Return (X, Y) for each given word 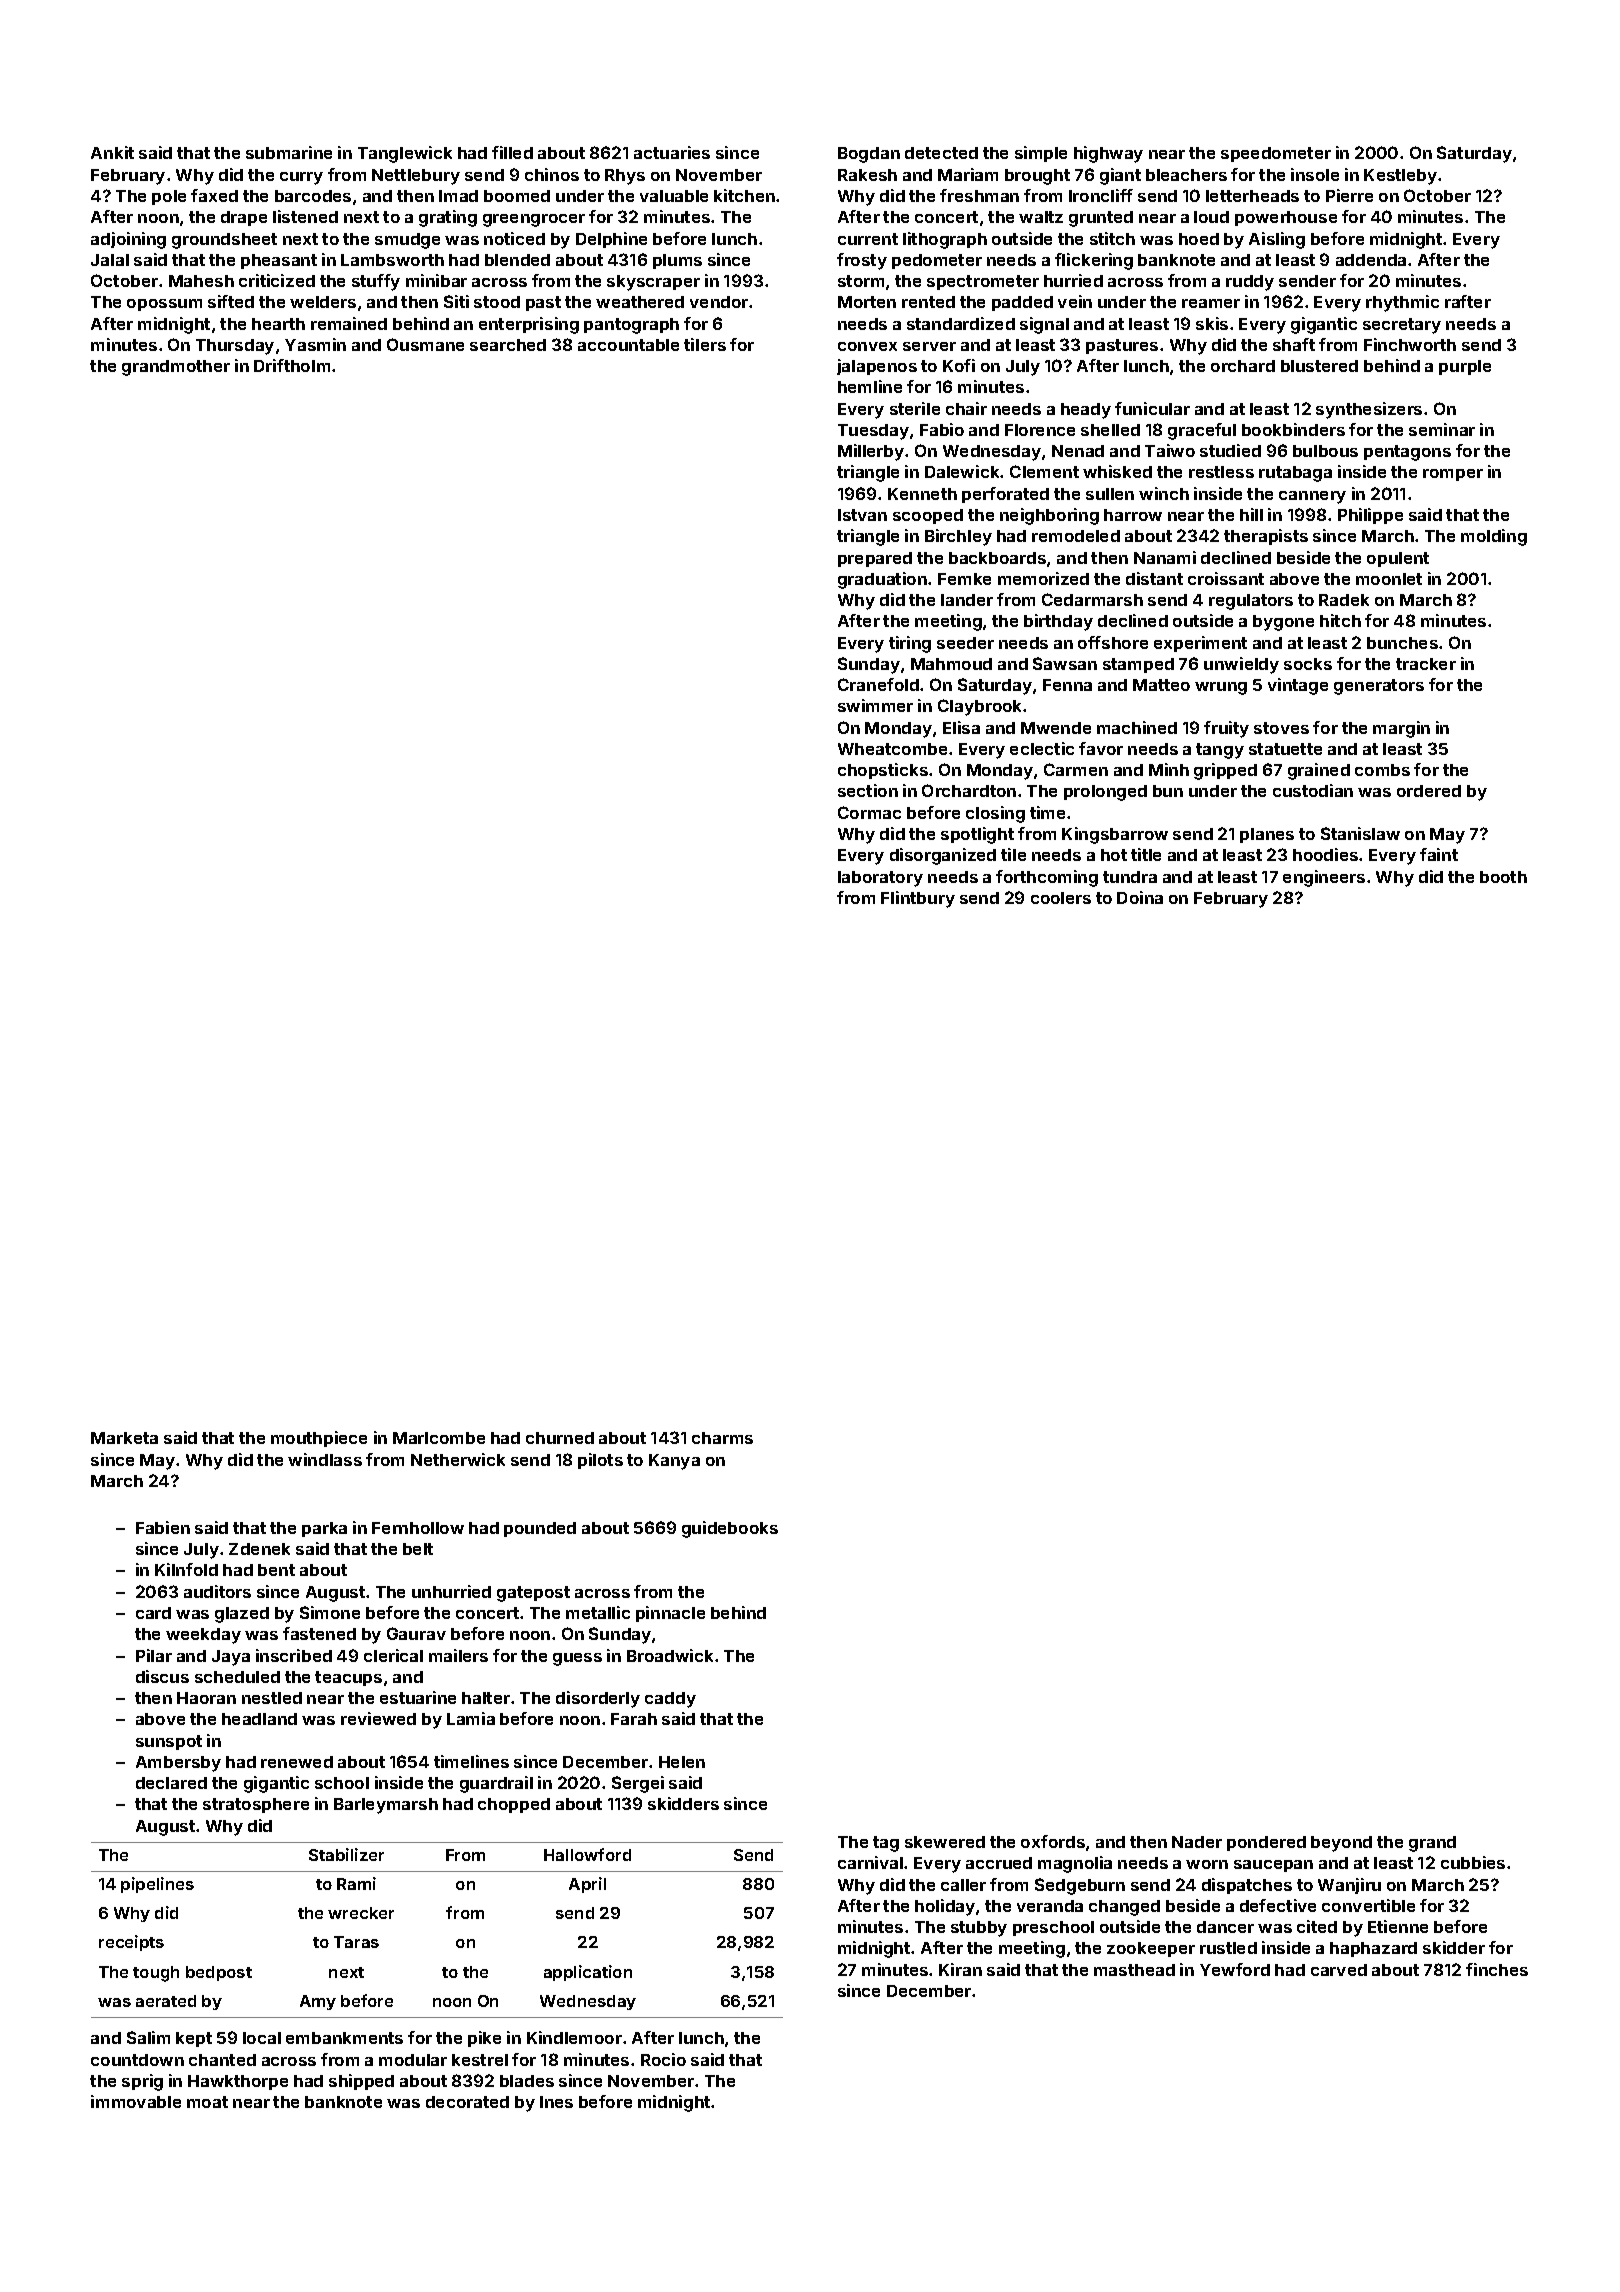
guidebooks (730, 1529)
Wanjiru (1349, 1886)
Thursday (235, 347)
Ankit (112, 152)
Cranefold (878, 684)
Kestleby (1400, 177)
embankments (344, 2038)
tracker (1426, 664)
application (588, 1973)
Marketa (124, 1438)
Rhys (625, 177)
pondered (1266, 1843)
